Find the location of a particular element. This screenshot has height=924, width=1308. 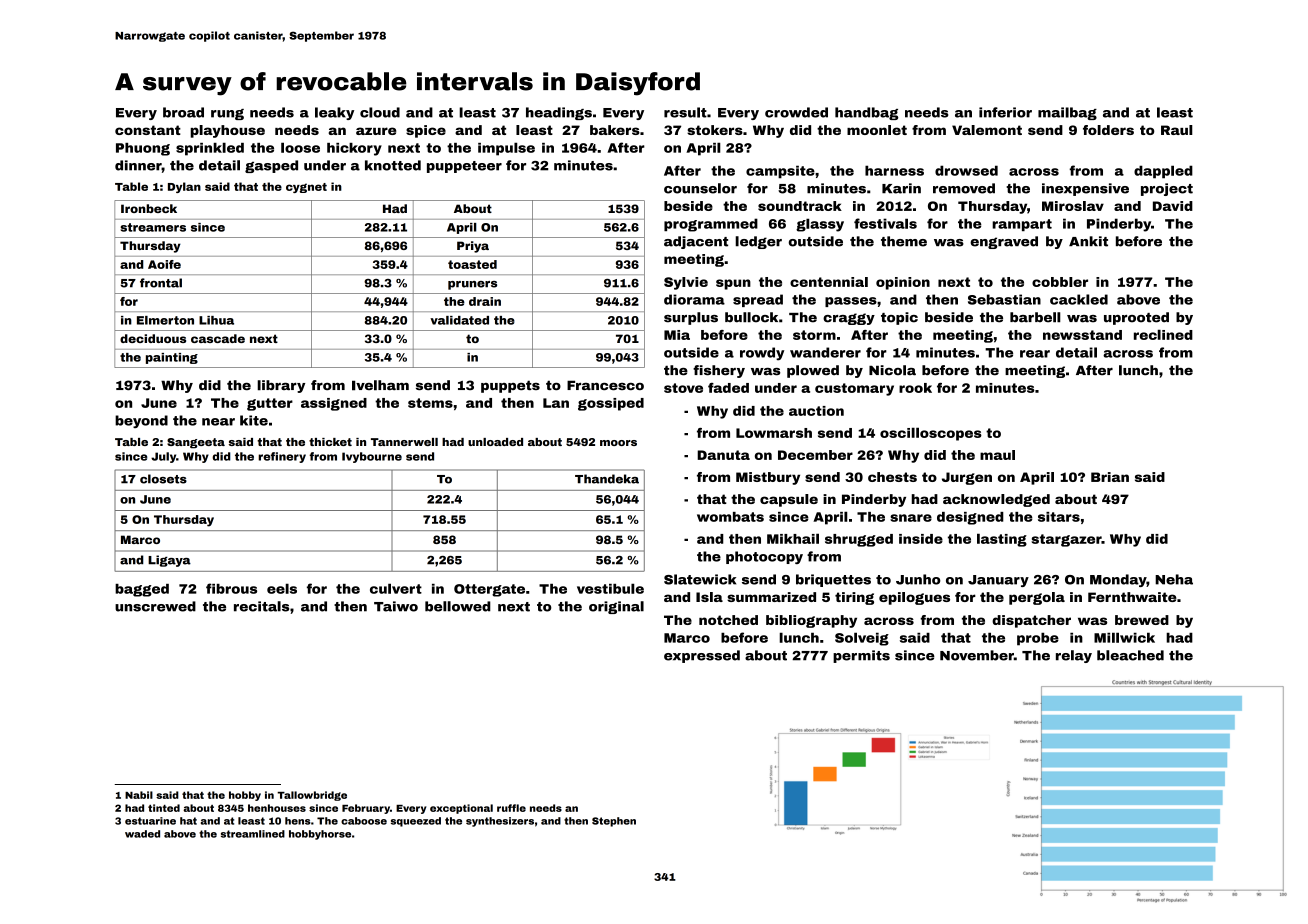

bakers is located at coordinates (615, 130).
